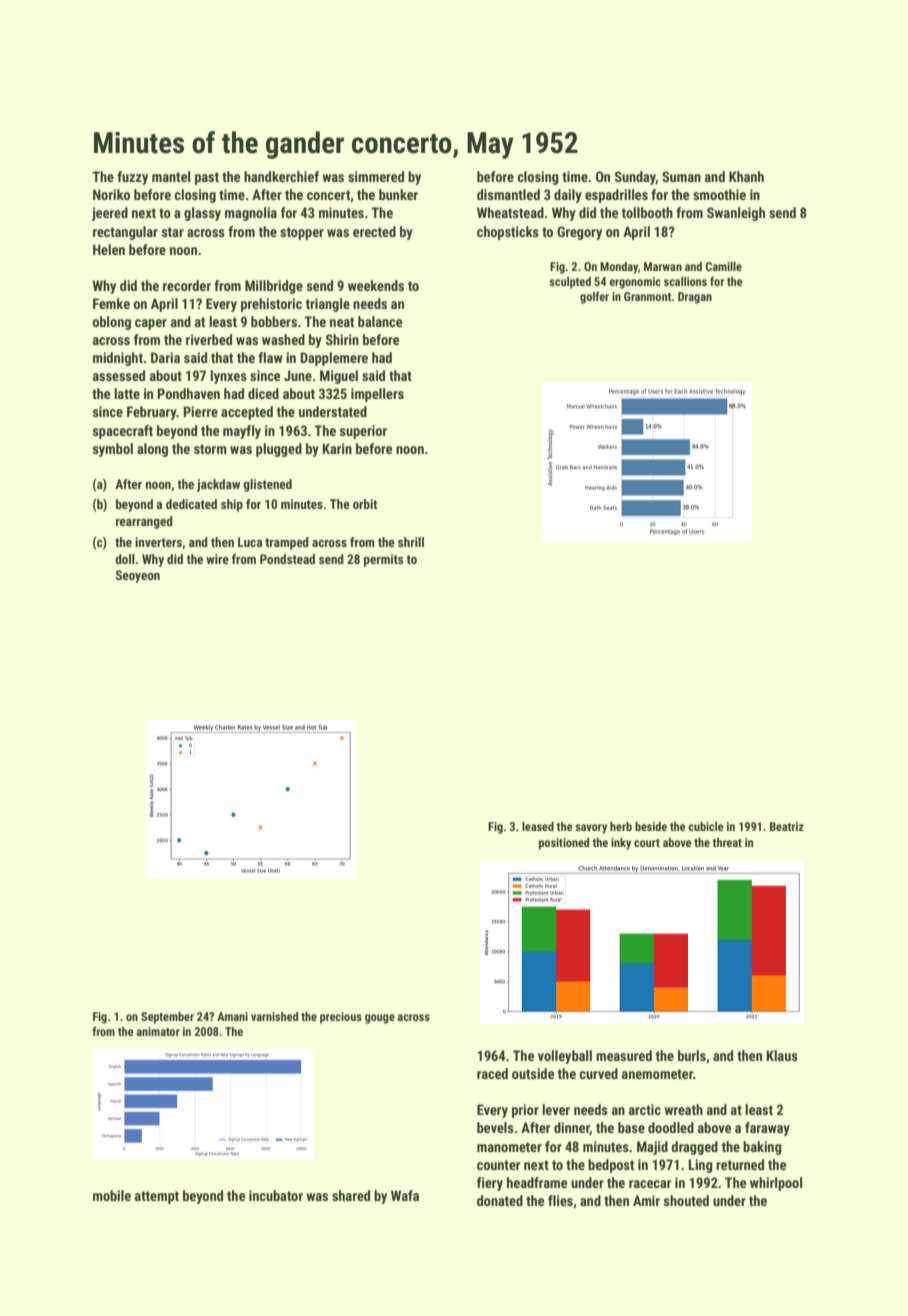  I want to click on herb, so click(621, 826).
